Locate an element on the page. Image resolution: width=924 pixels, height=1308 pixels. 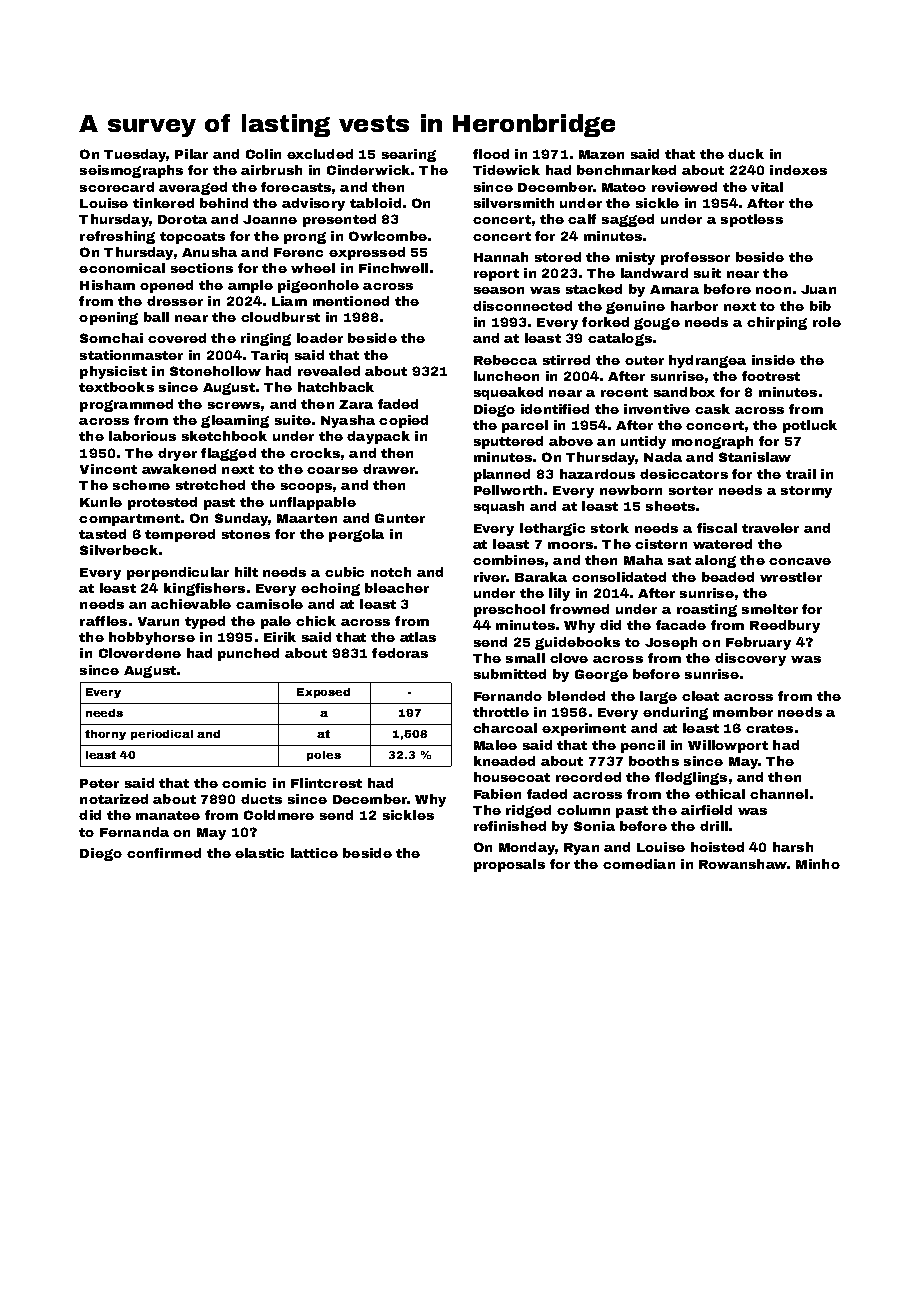
elastic is located at coordinates (259, 853).
